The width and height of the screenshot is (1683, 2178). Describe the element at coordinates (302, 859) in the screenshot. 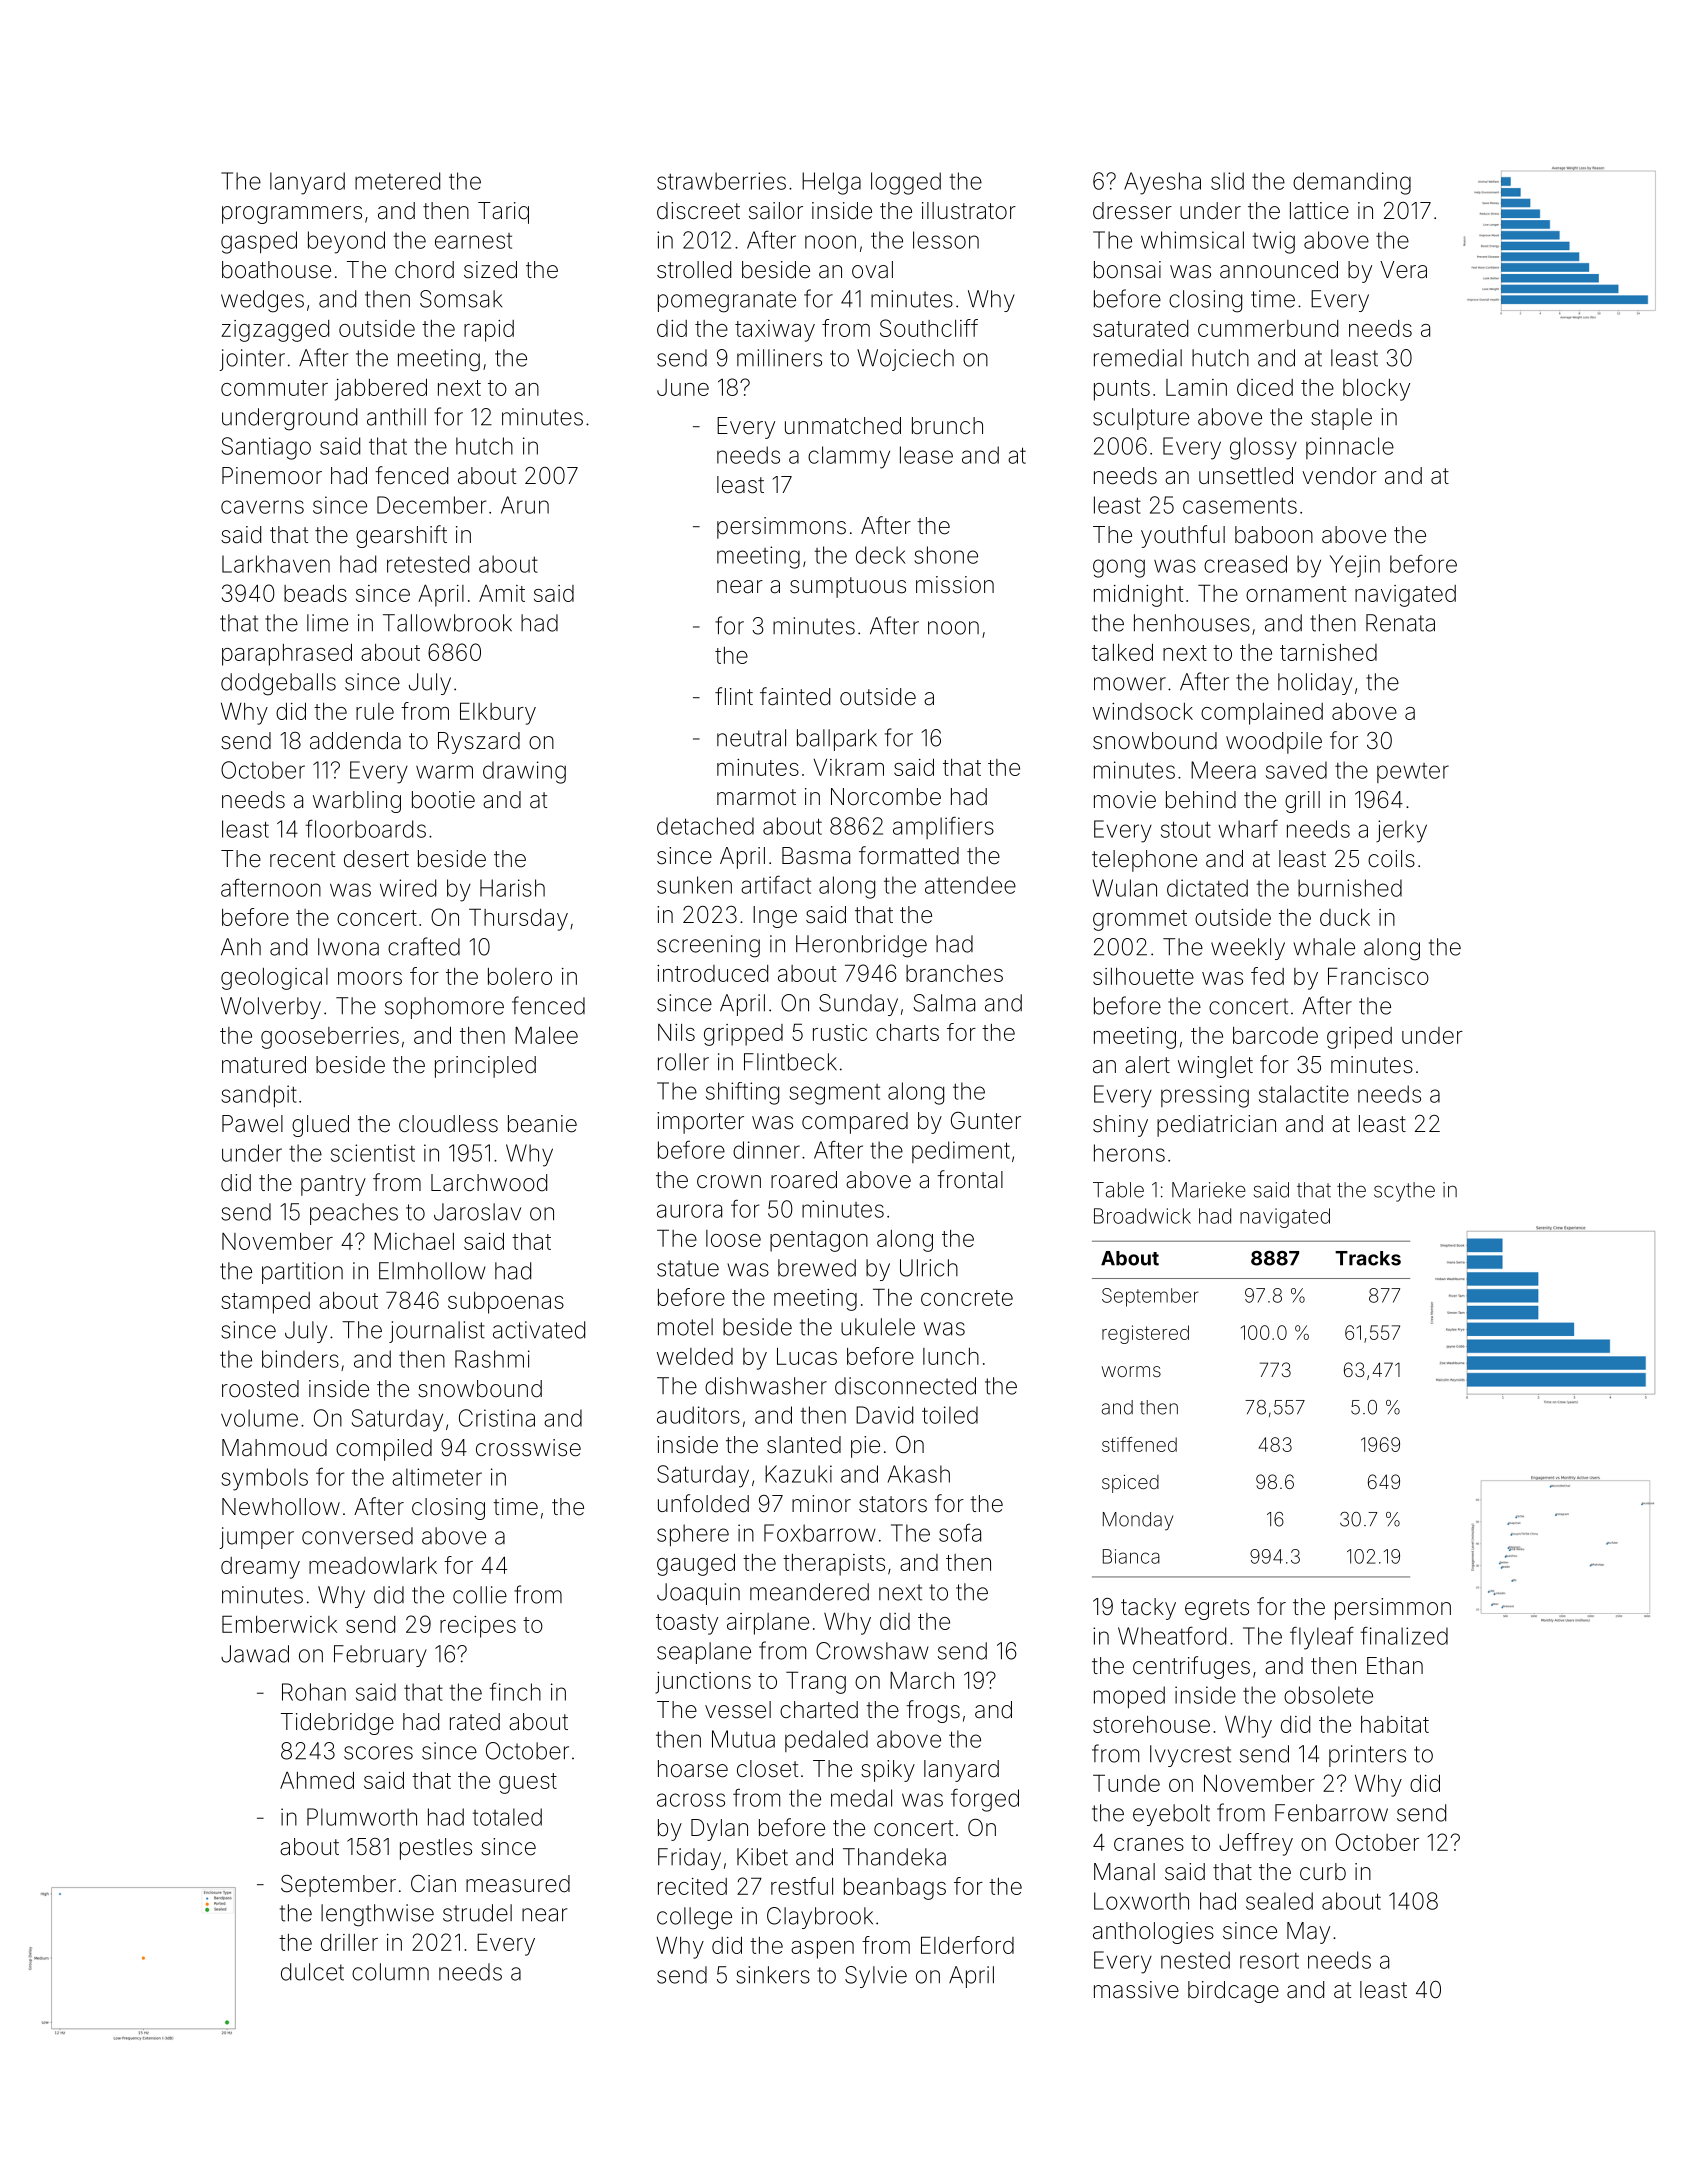

I see `recent` at that location.
